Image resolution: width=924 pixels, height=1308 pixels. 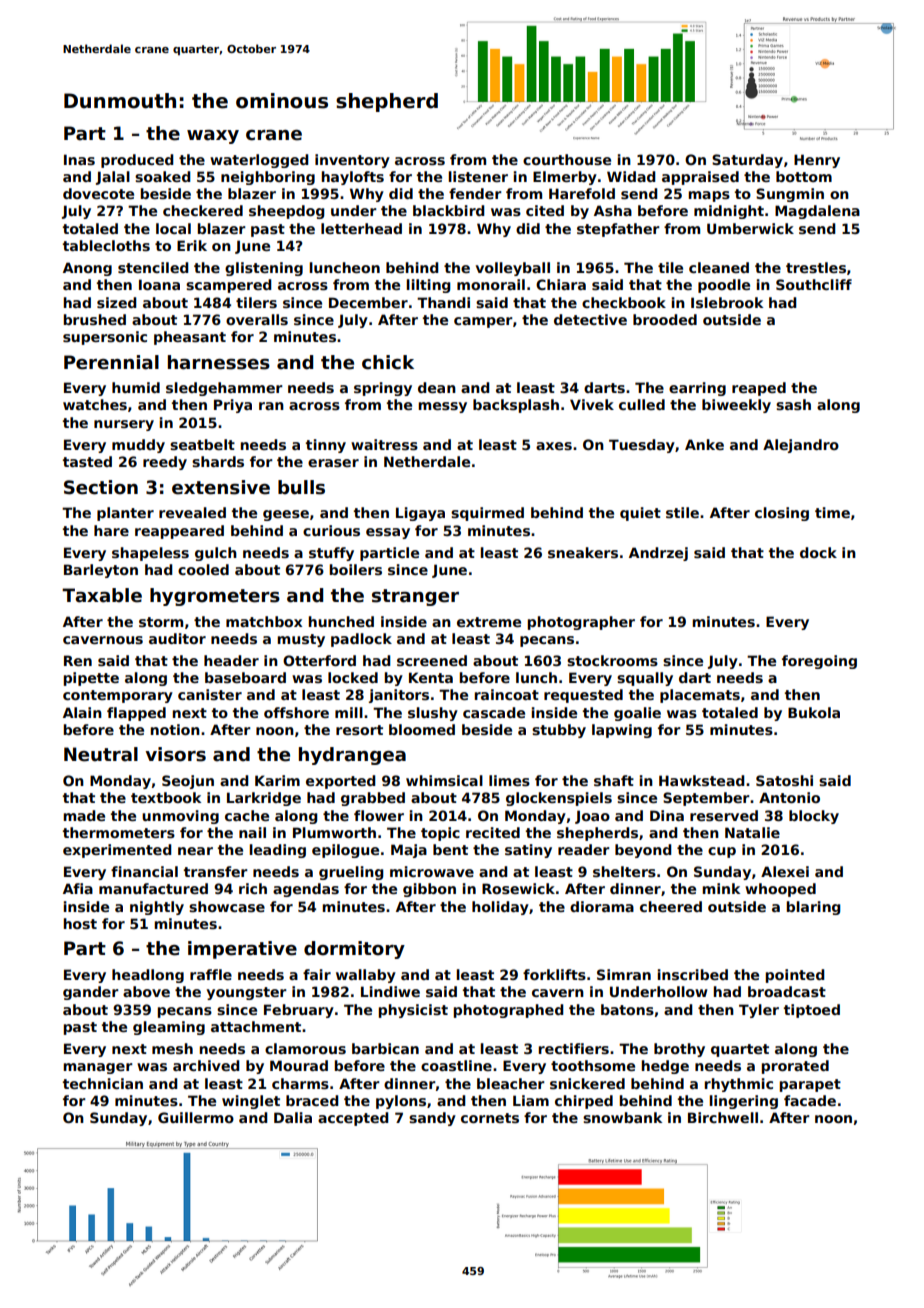 What do you see at coordinates (554, 446) in the image?
I see `axes` at bounding box center [554, 446].
